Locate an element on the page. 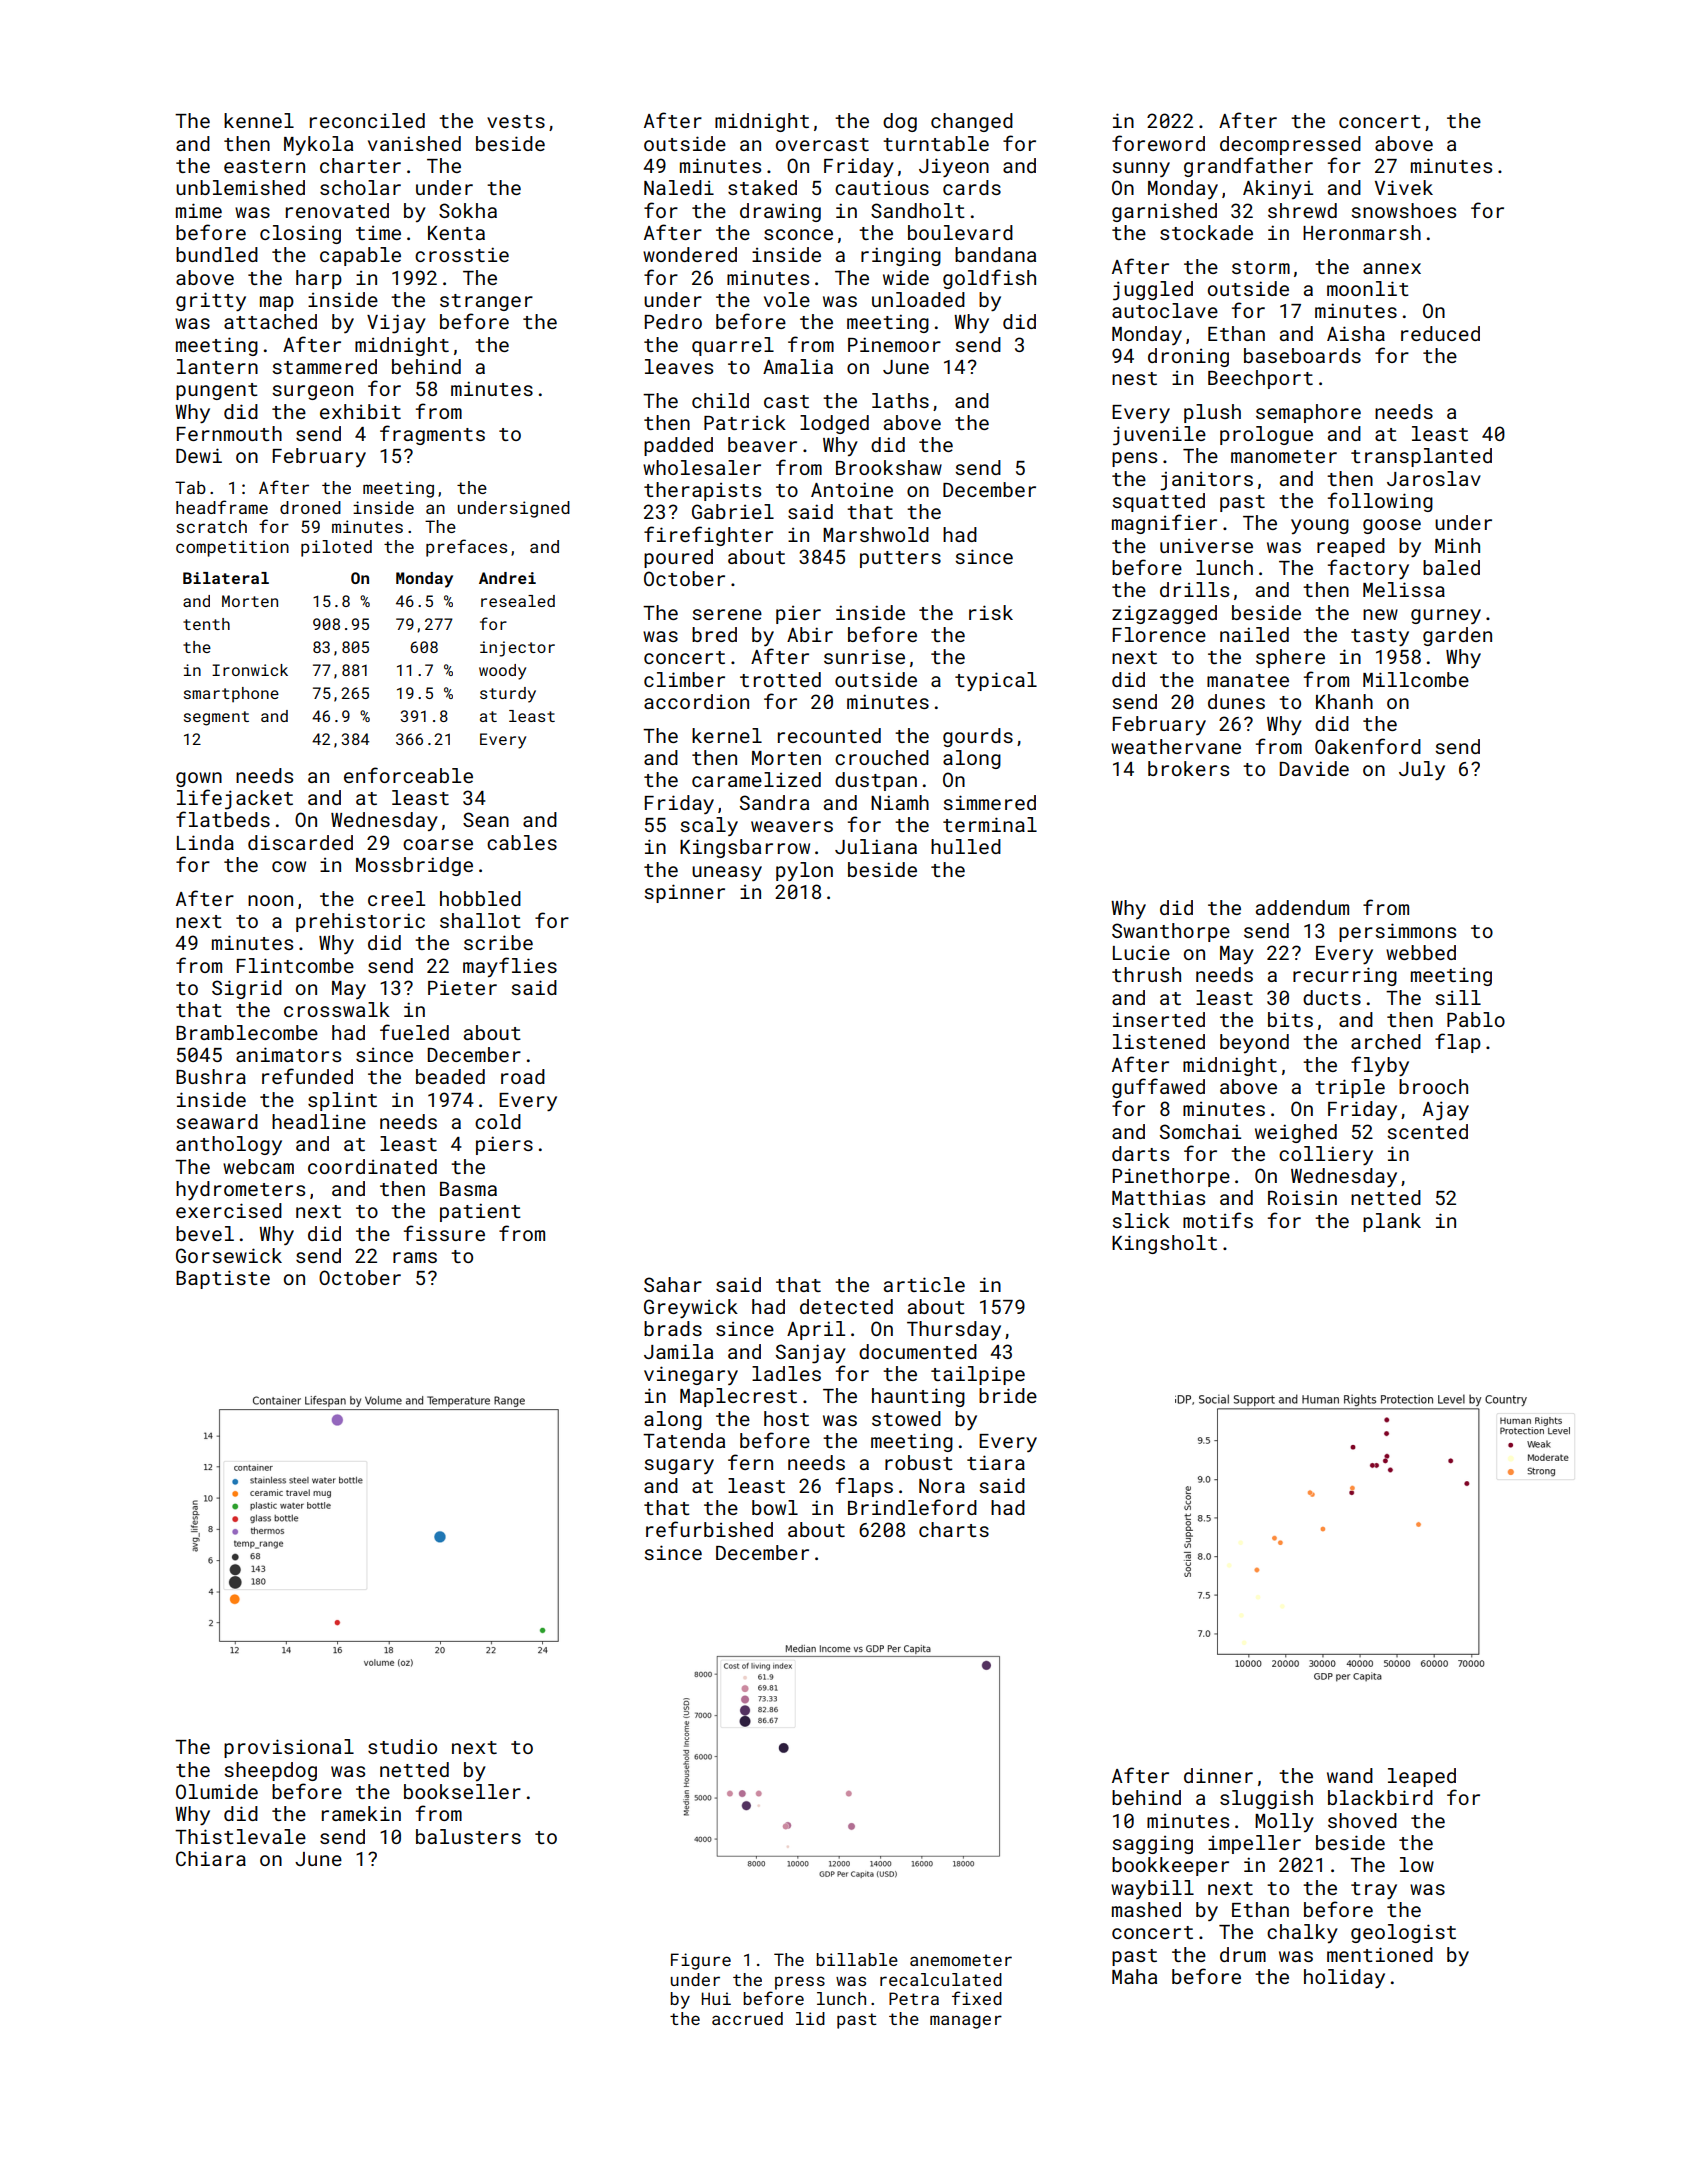 This image has width=1683, height=2178. reduced is located at coordinates (1440, 333).
